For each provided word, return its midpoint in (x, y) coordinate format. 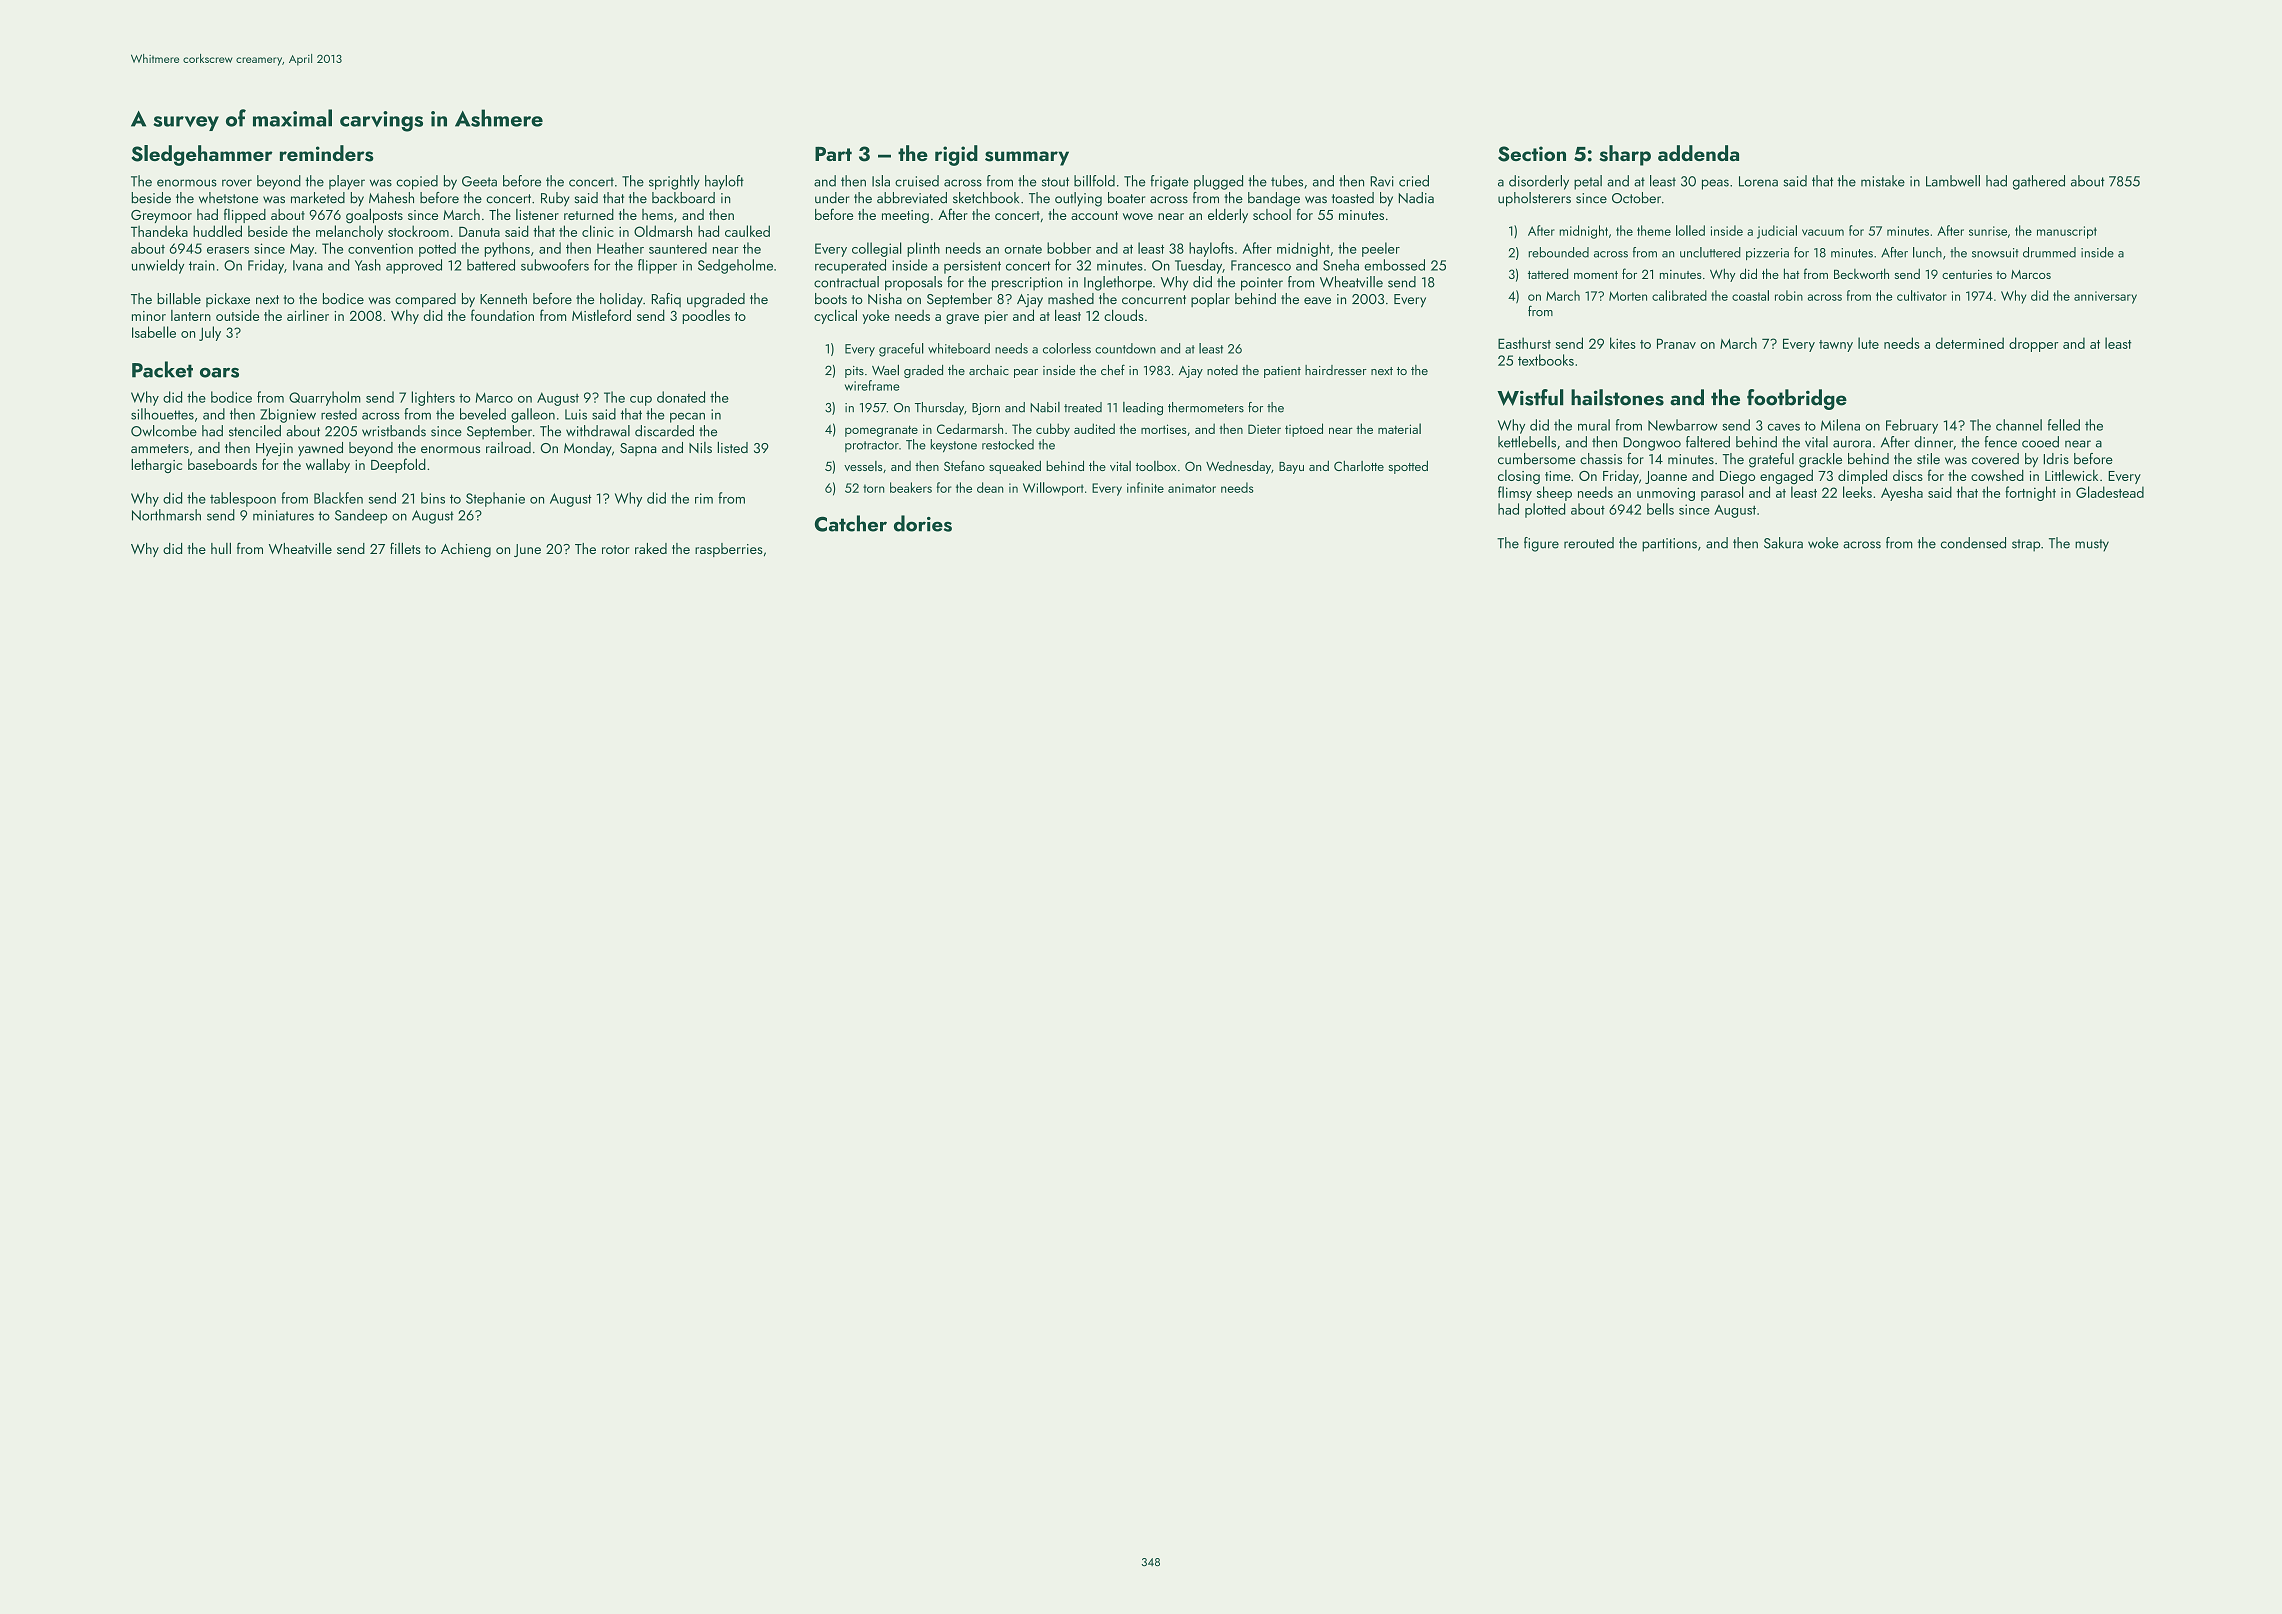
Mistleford (601, 315)
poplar (1210, 300)
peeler (1381, 249)
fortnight (2030, 493)
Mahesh (391, 198)
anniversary (2105, 297)
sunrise (1988, 231)
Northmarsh (166, 515)
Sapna (638, 449)
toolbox (1156, 466)
